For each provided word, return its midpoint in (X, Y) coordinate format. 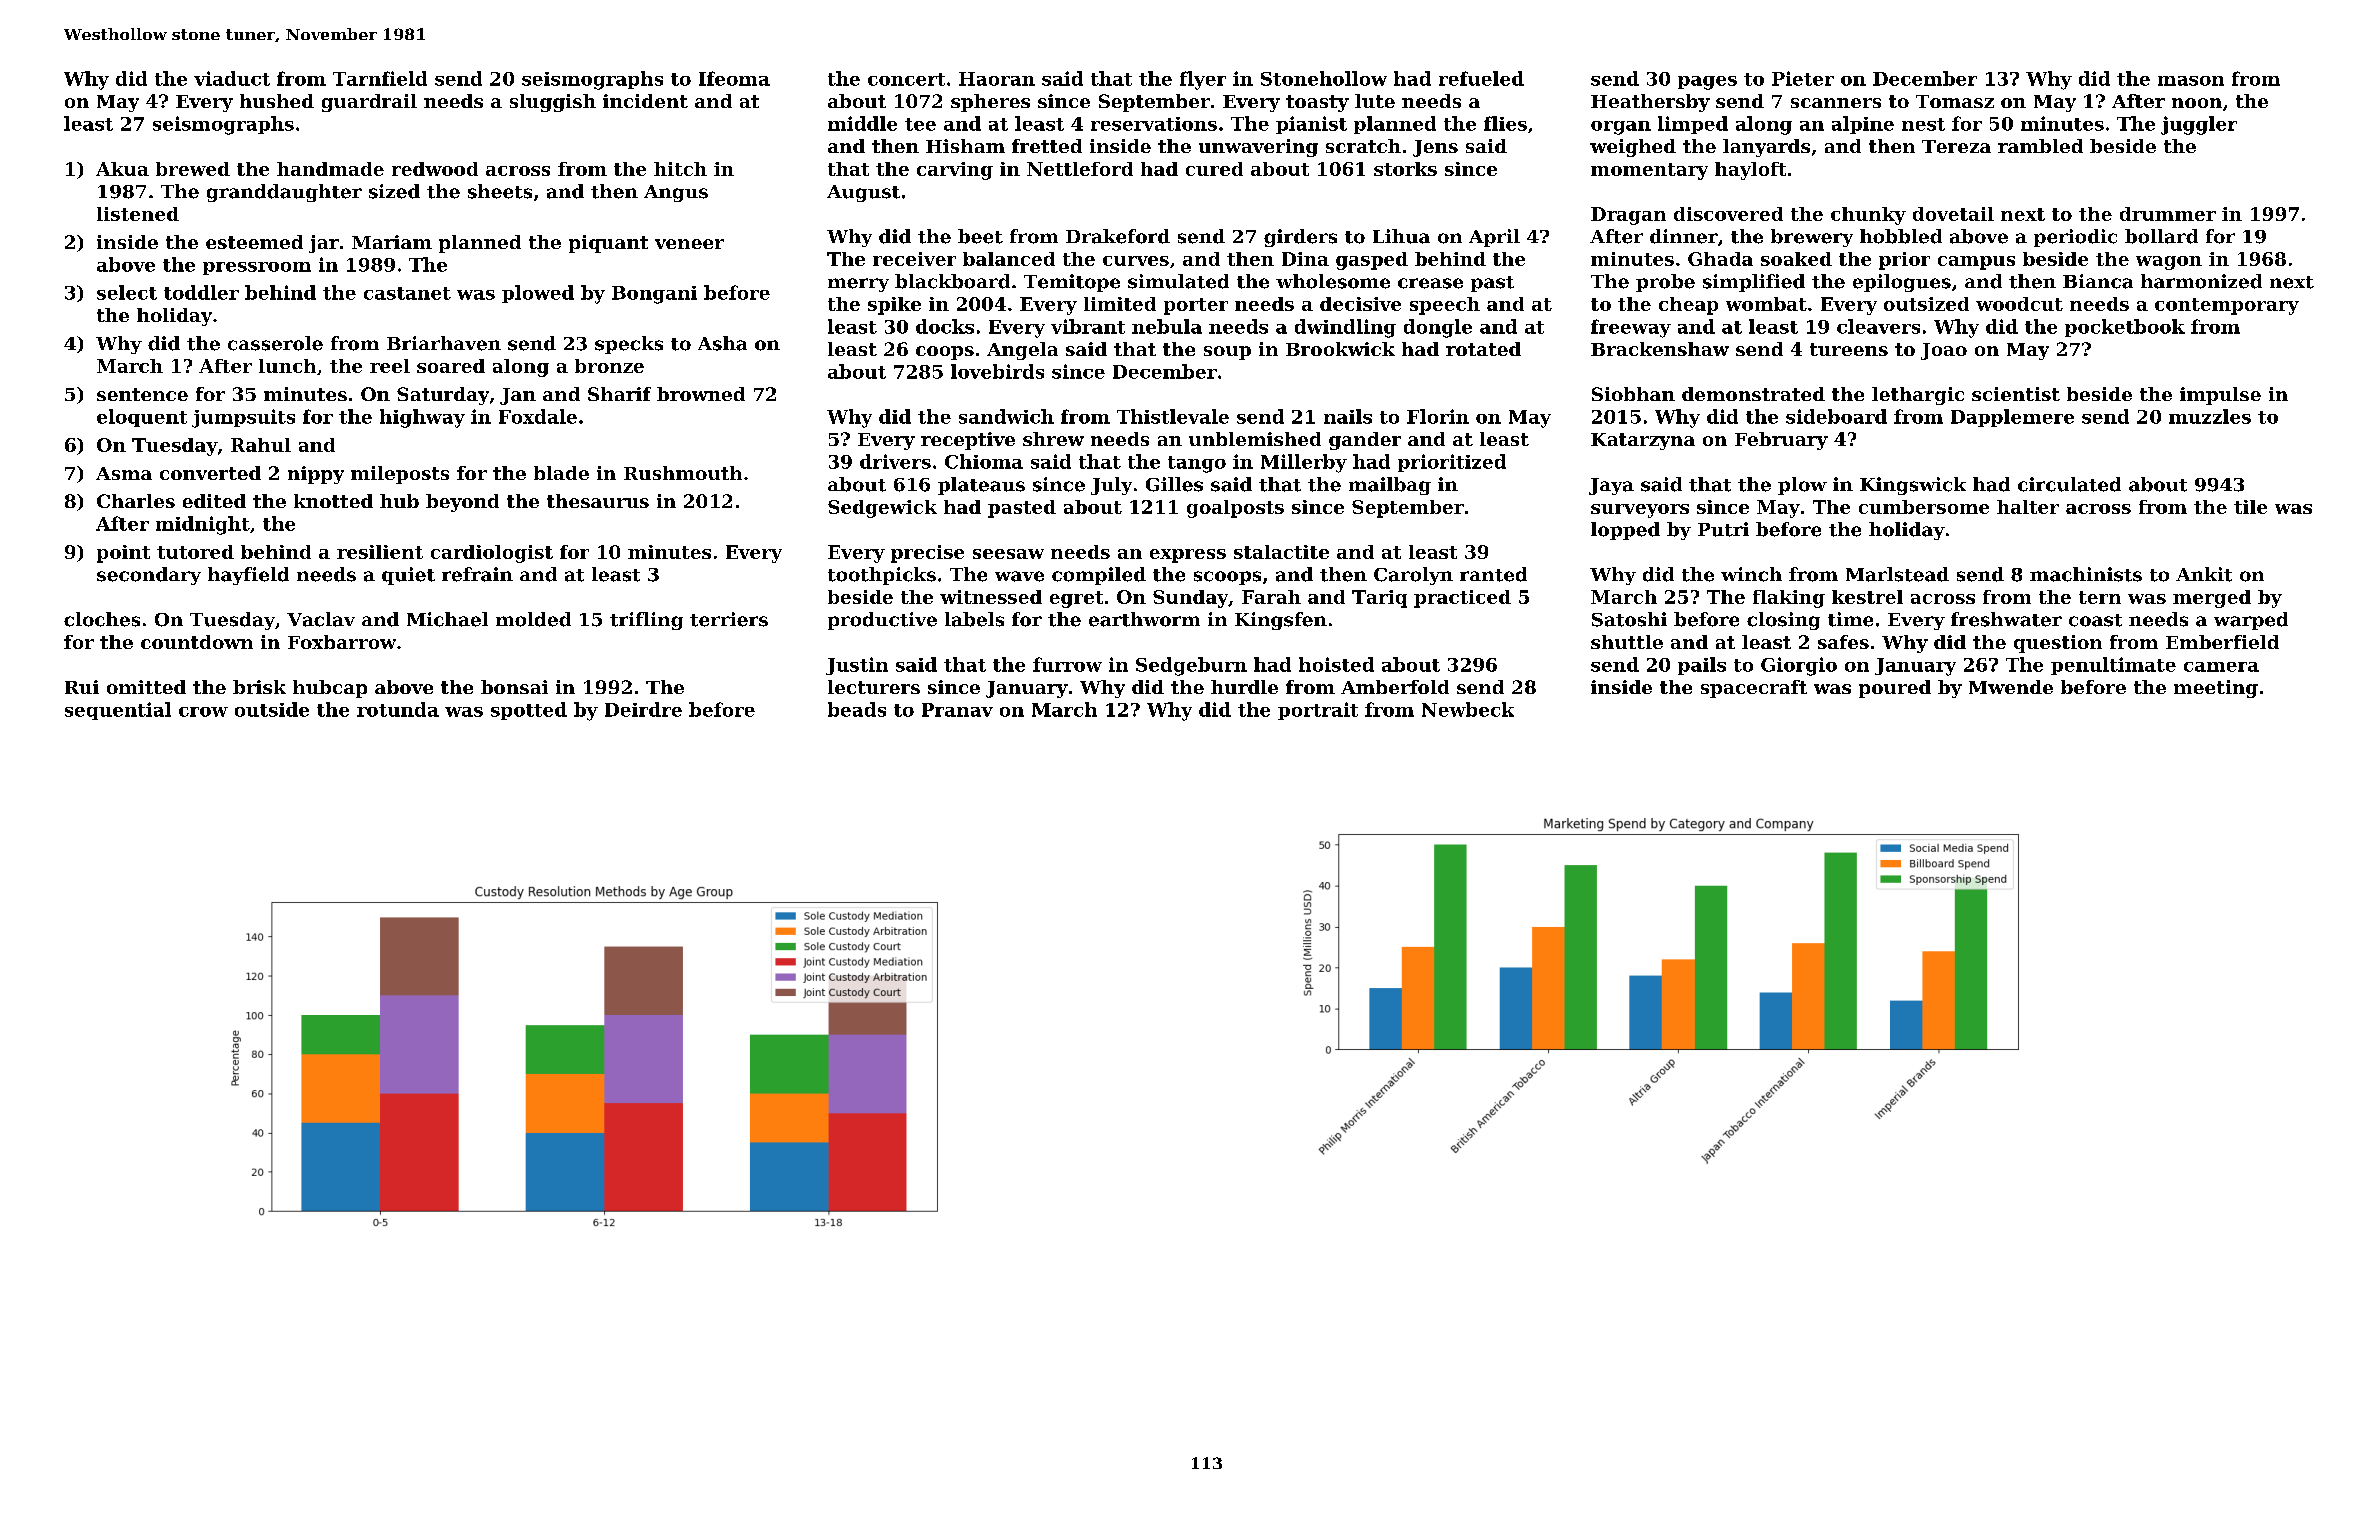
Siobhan (1633, 394)
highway (422, 418)
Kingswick (1913, 486)
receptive (968, 441)
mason (2191, 81)
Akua (122, 169)
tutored (195, 552)
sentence (142, 394)
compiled (1099, 576)
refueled (1481, 78)
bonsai (514, 687)
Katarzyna (1643, 441)
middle (862, 123)
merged (2212, 599)
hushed (277, 101)
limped (1693, 125)
